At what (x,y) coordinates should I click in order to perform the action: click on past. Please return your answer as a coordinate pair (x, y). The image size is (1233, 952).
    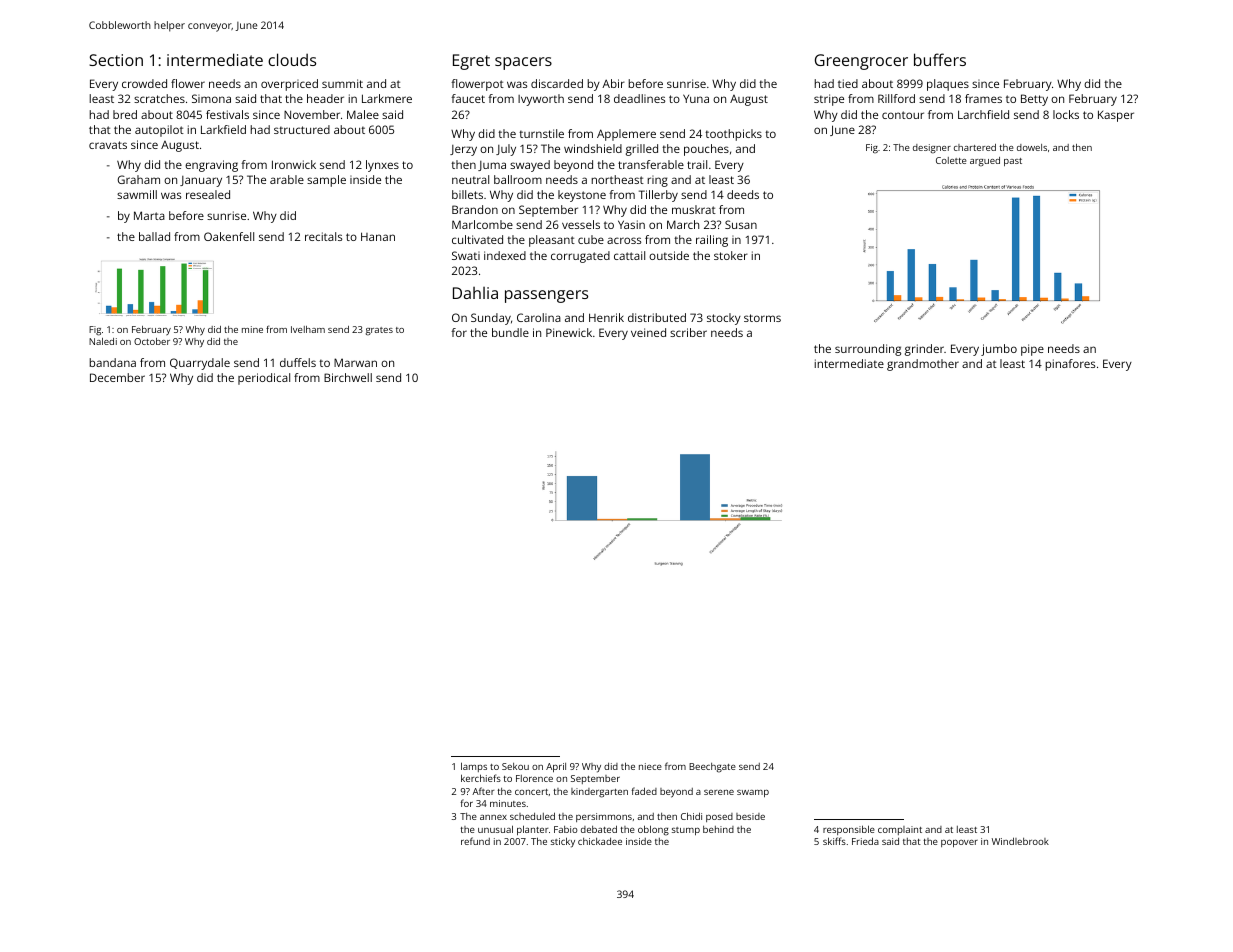
    Looking at the image, I should click on (1013, 162).
